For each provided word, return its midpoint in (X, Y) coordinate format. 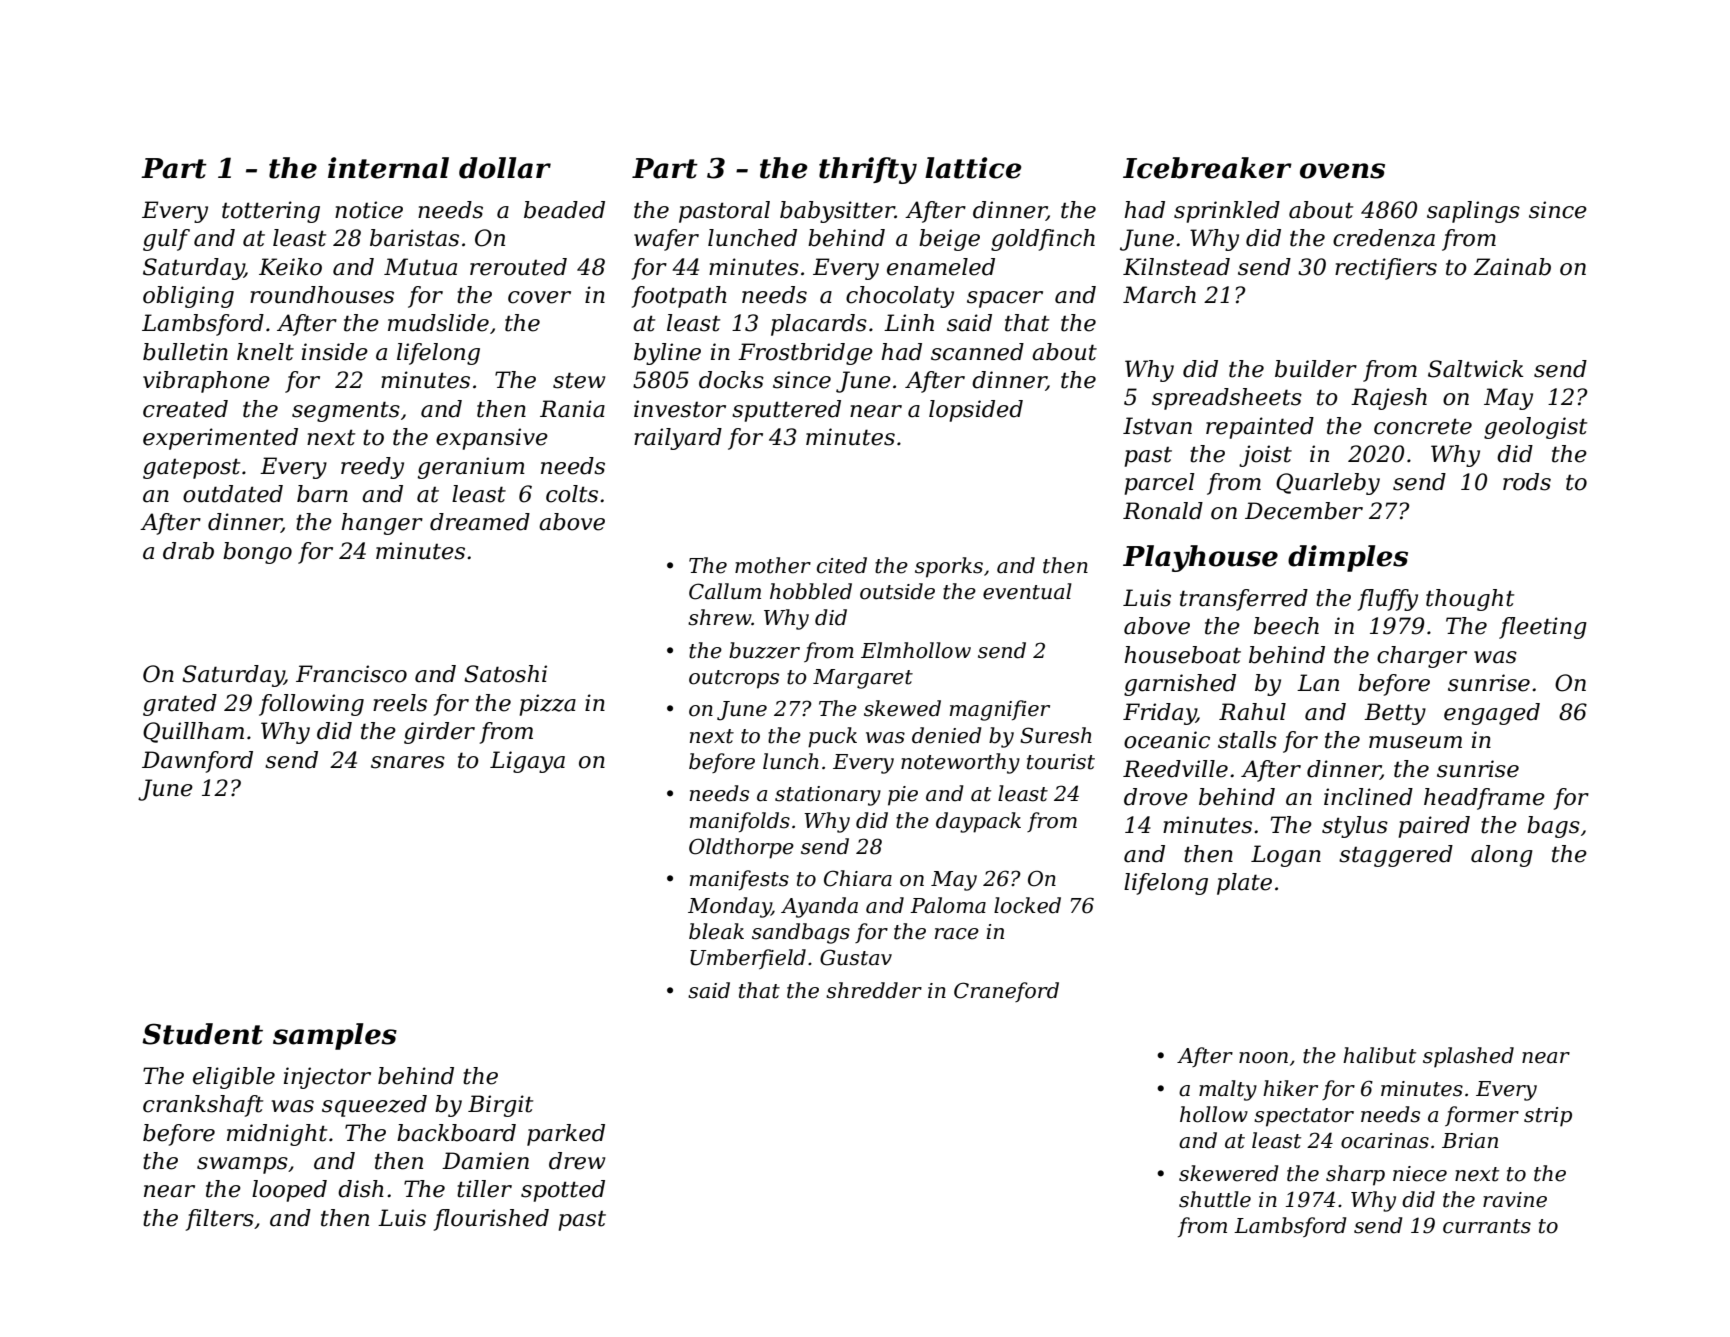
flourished (491, 1220)
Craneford (1006, 992)
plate (1244, 884)
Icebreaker (1207, 168)
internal (388, 168)
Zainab (1512, 267)
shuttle (1215, 1199)
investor (680, 409)
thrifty (868, 170)
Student (202, 1034)
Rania (572, 409)
